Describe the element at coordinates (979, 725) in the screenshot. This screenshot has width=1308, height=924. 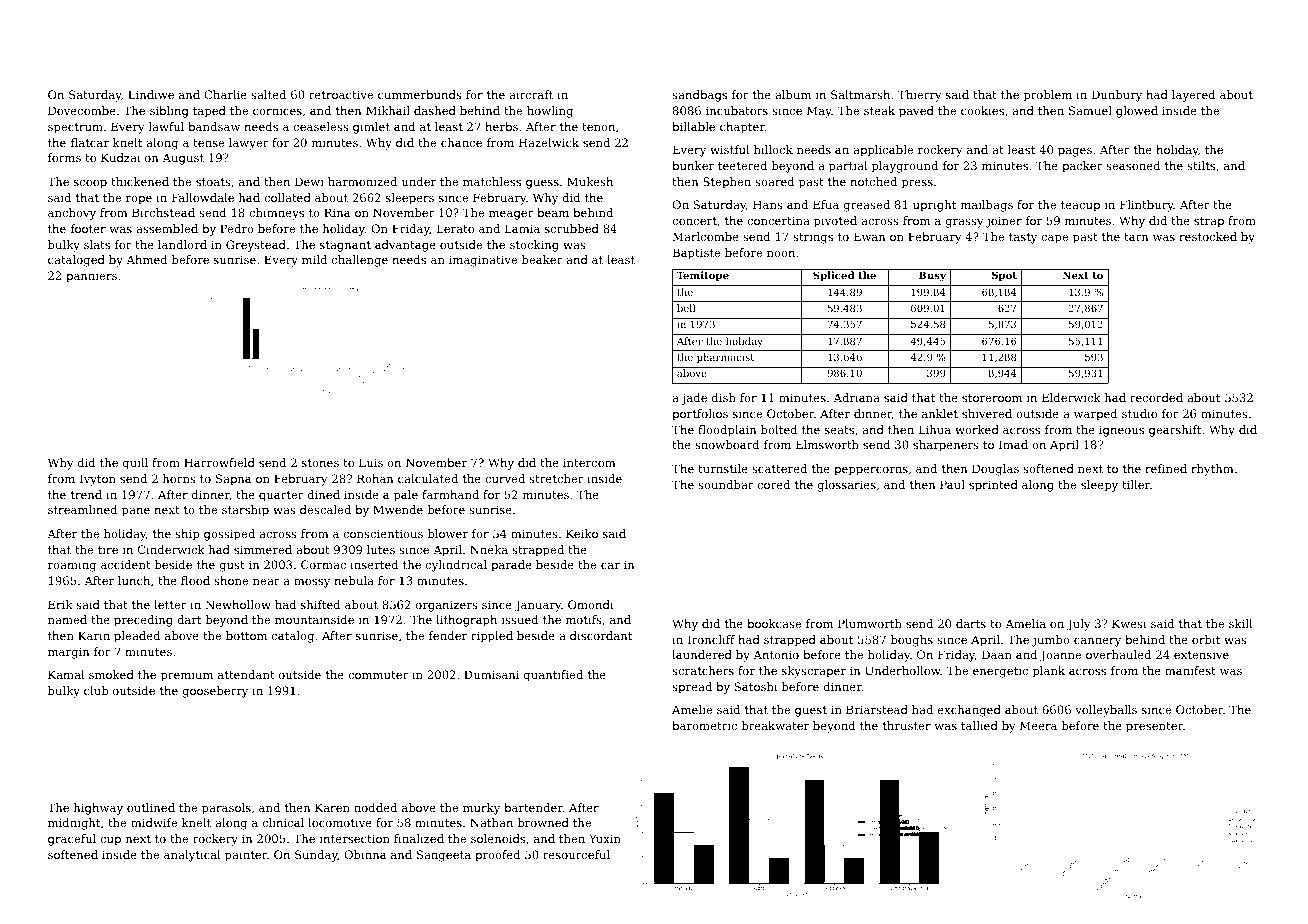
I see `tallied` at that location.
